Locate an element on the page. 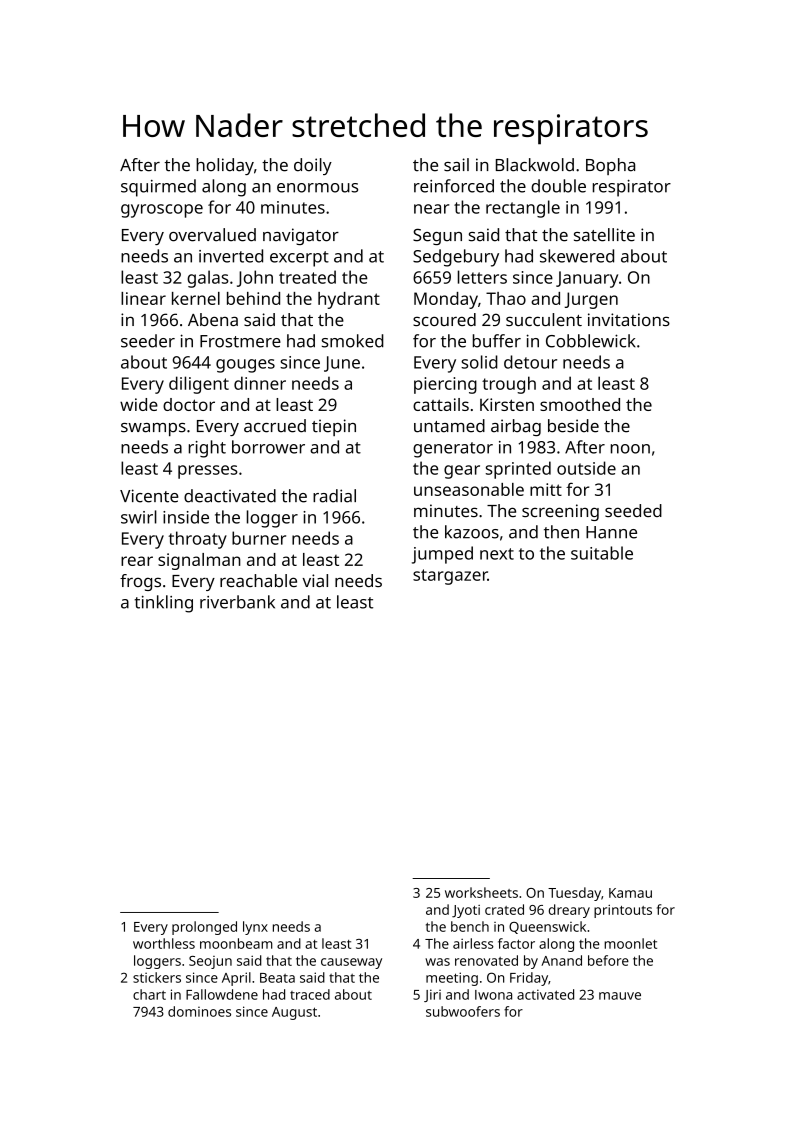 This document has width=798, height=1132. sail is located at coordinates (456, 165).
